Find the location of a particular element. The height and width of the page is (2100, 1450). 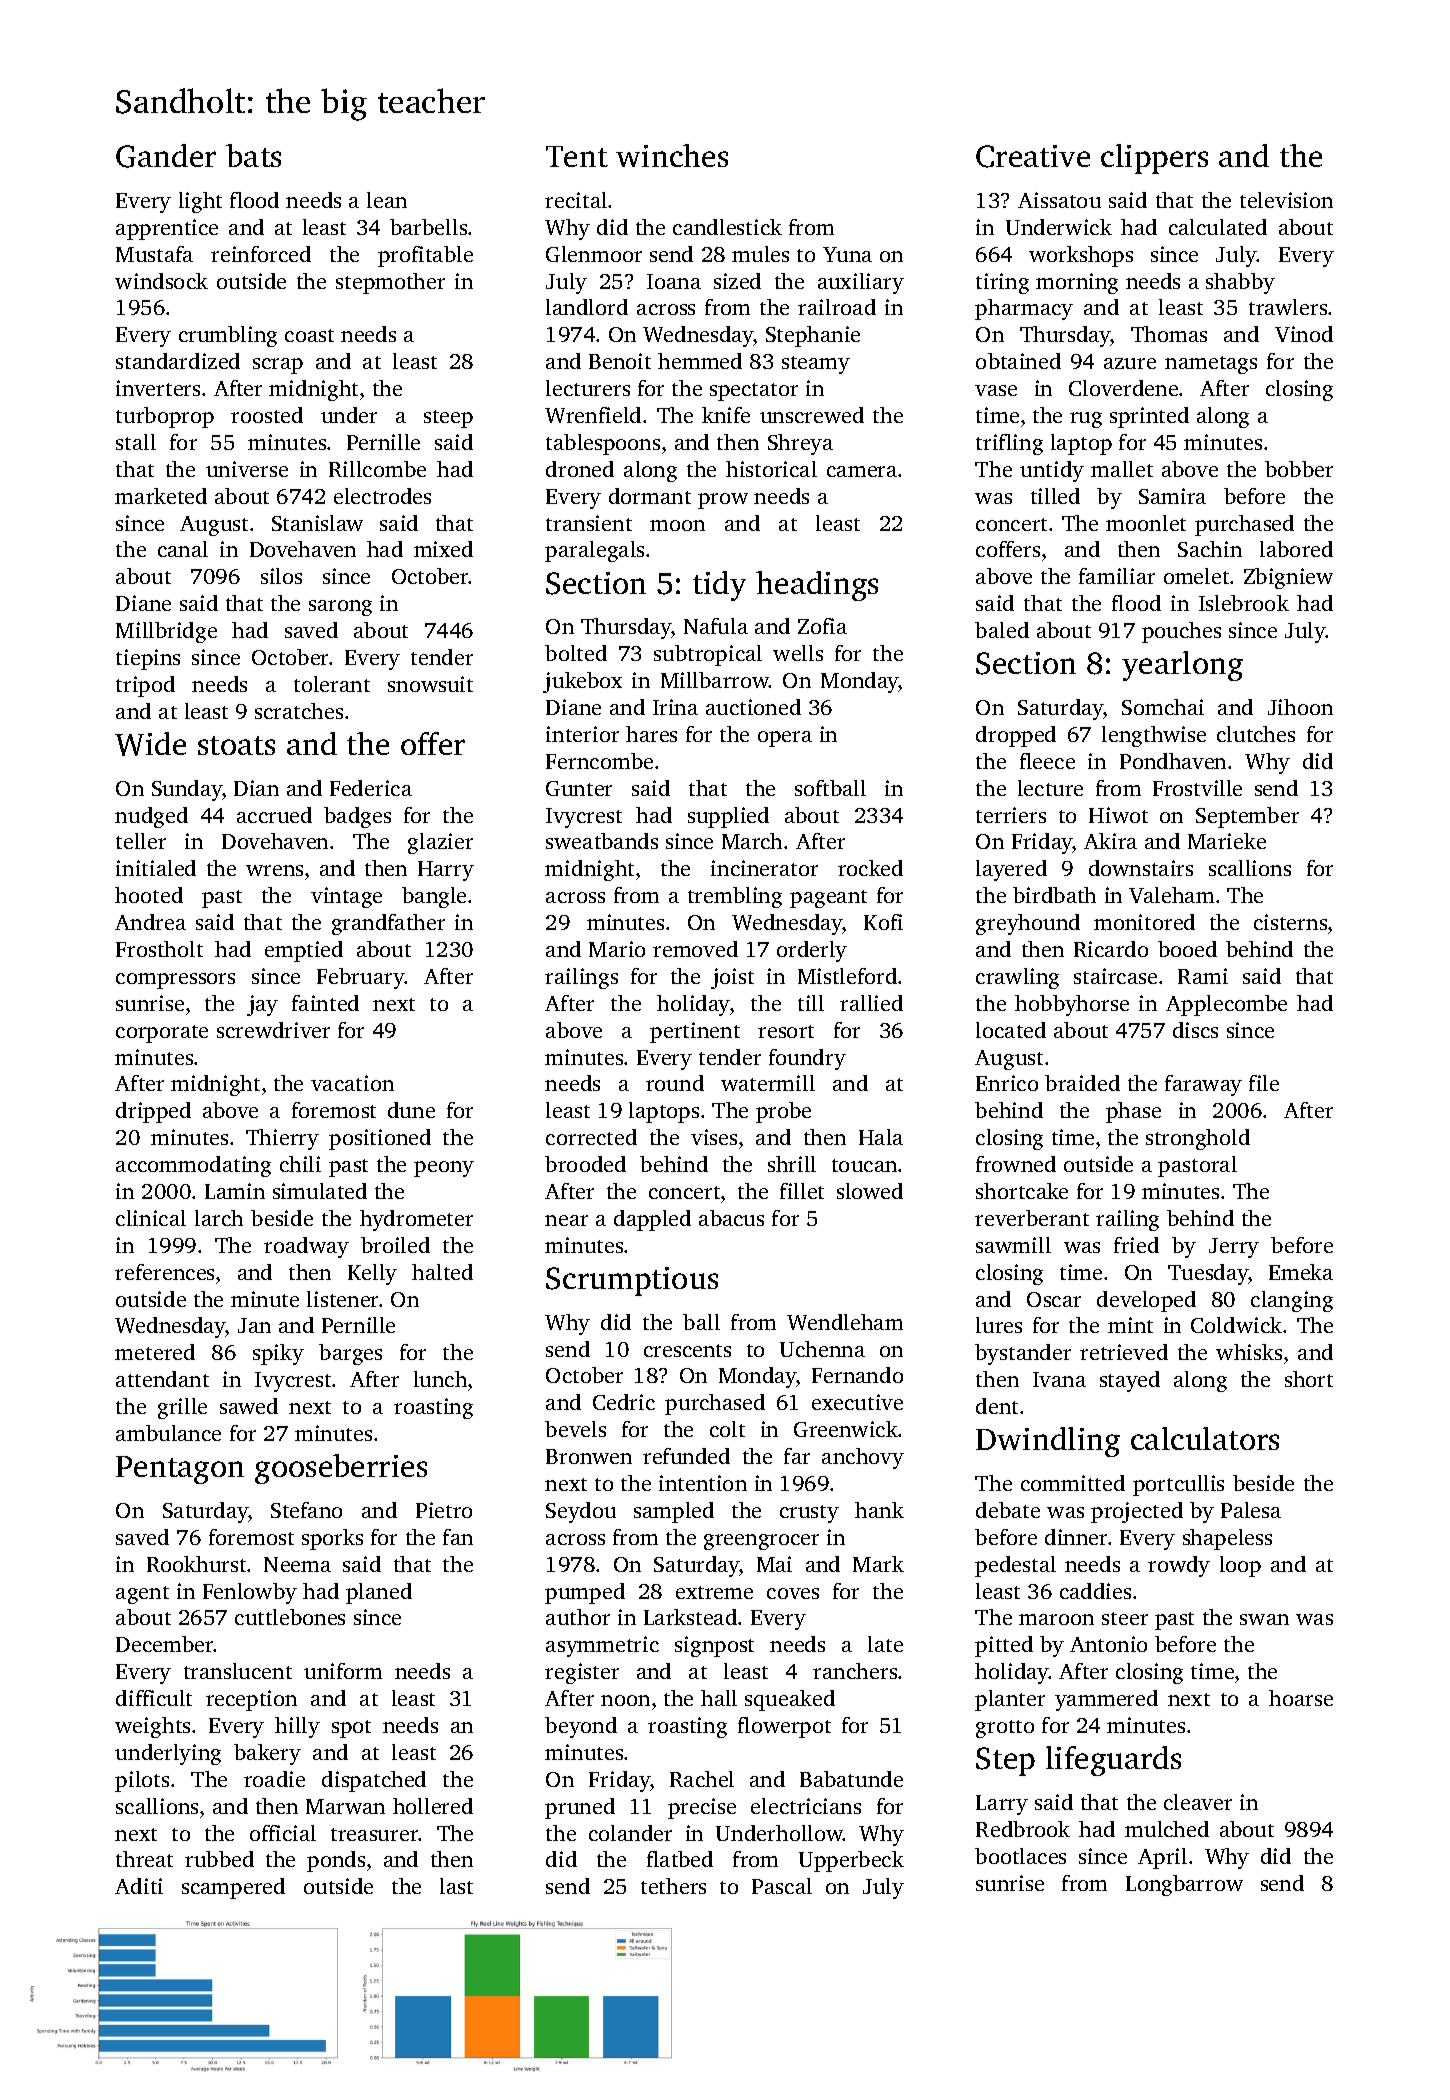

crumbling is located at coordinates (228, 336).
